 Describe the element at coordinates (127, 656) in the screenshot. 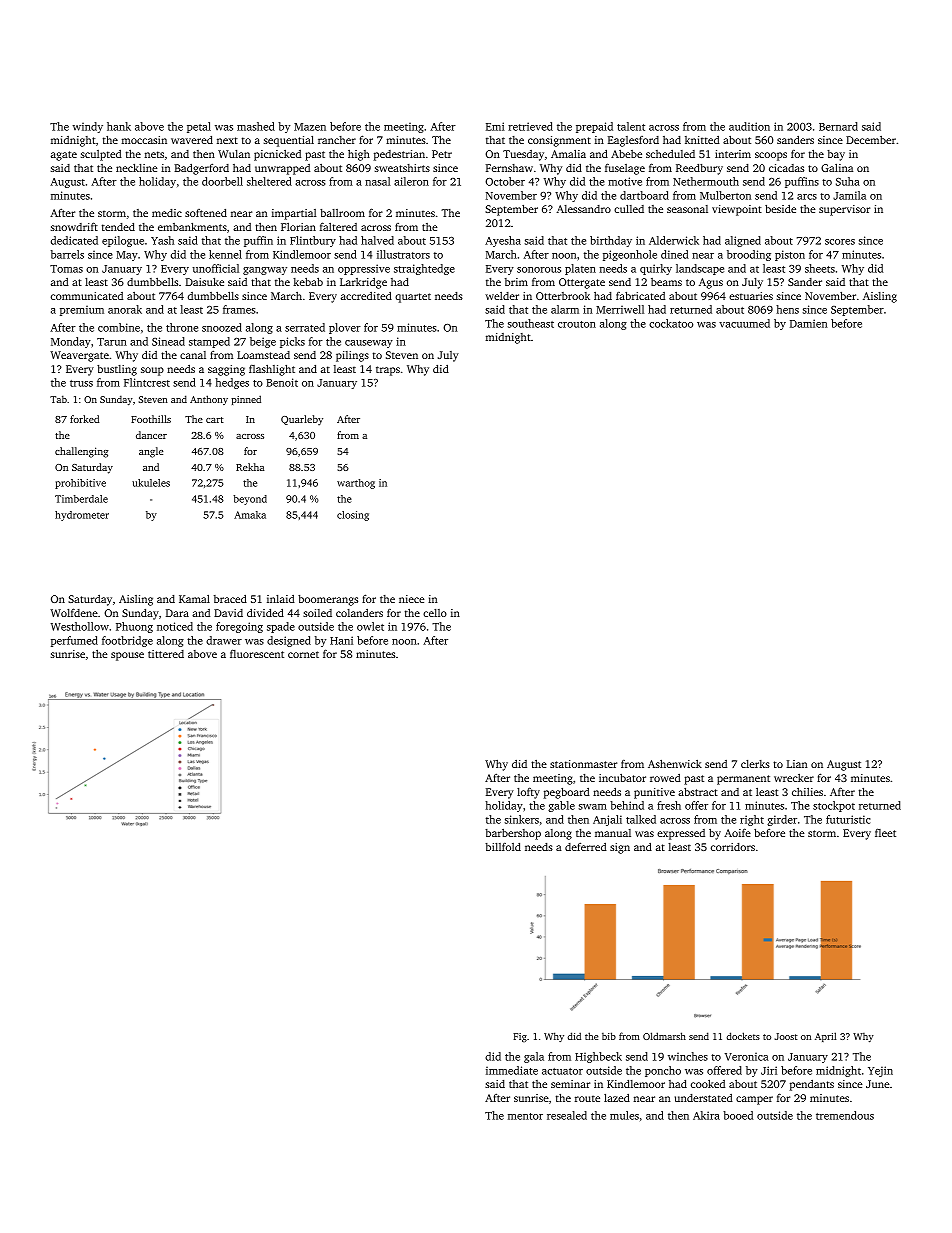

I see `spouse` at that location.
